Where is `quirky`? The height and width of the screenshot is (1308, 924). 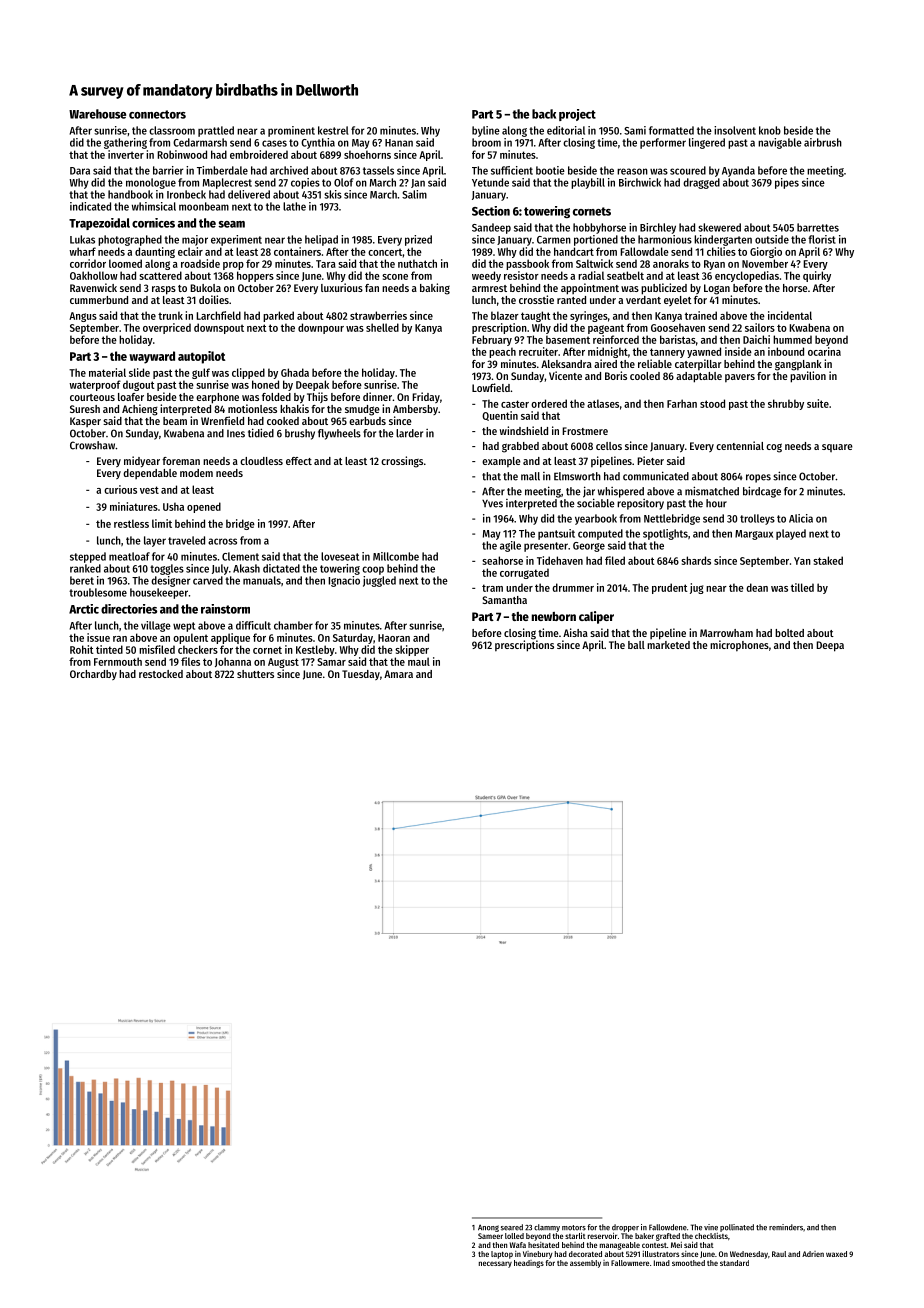 quirky is located at coordinates (817, 276).
